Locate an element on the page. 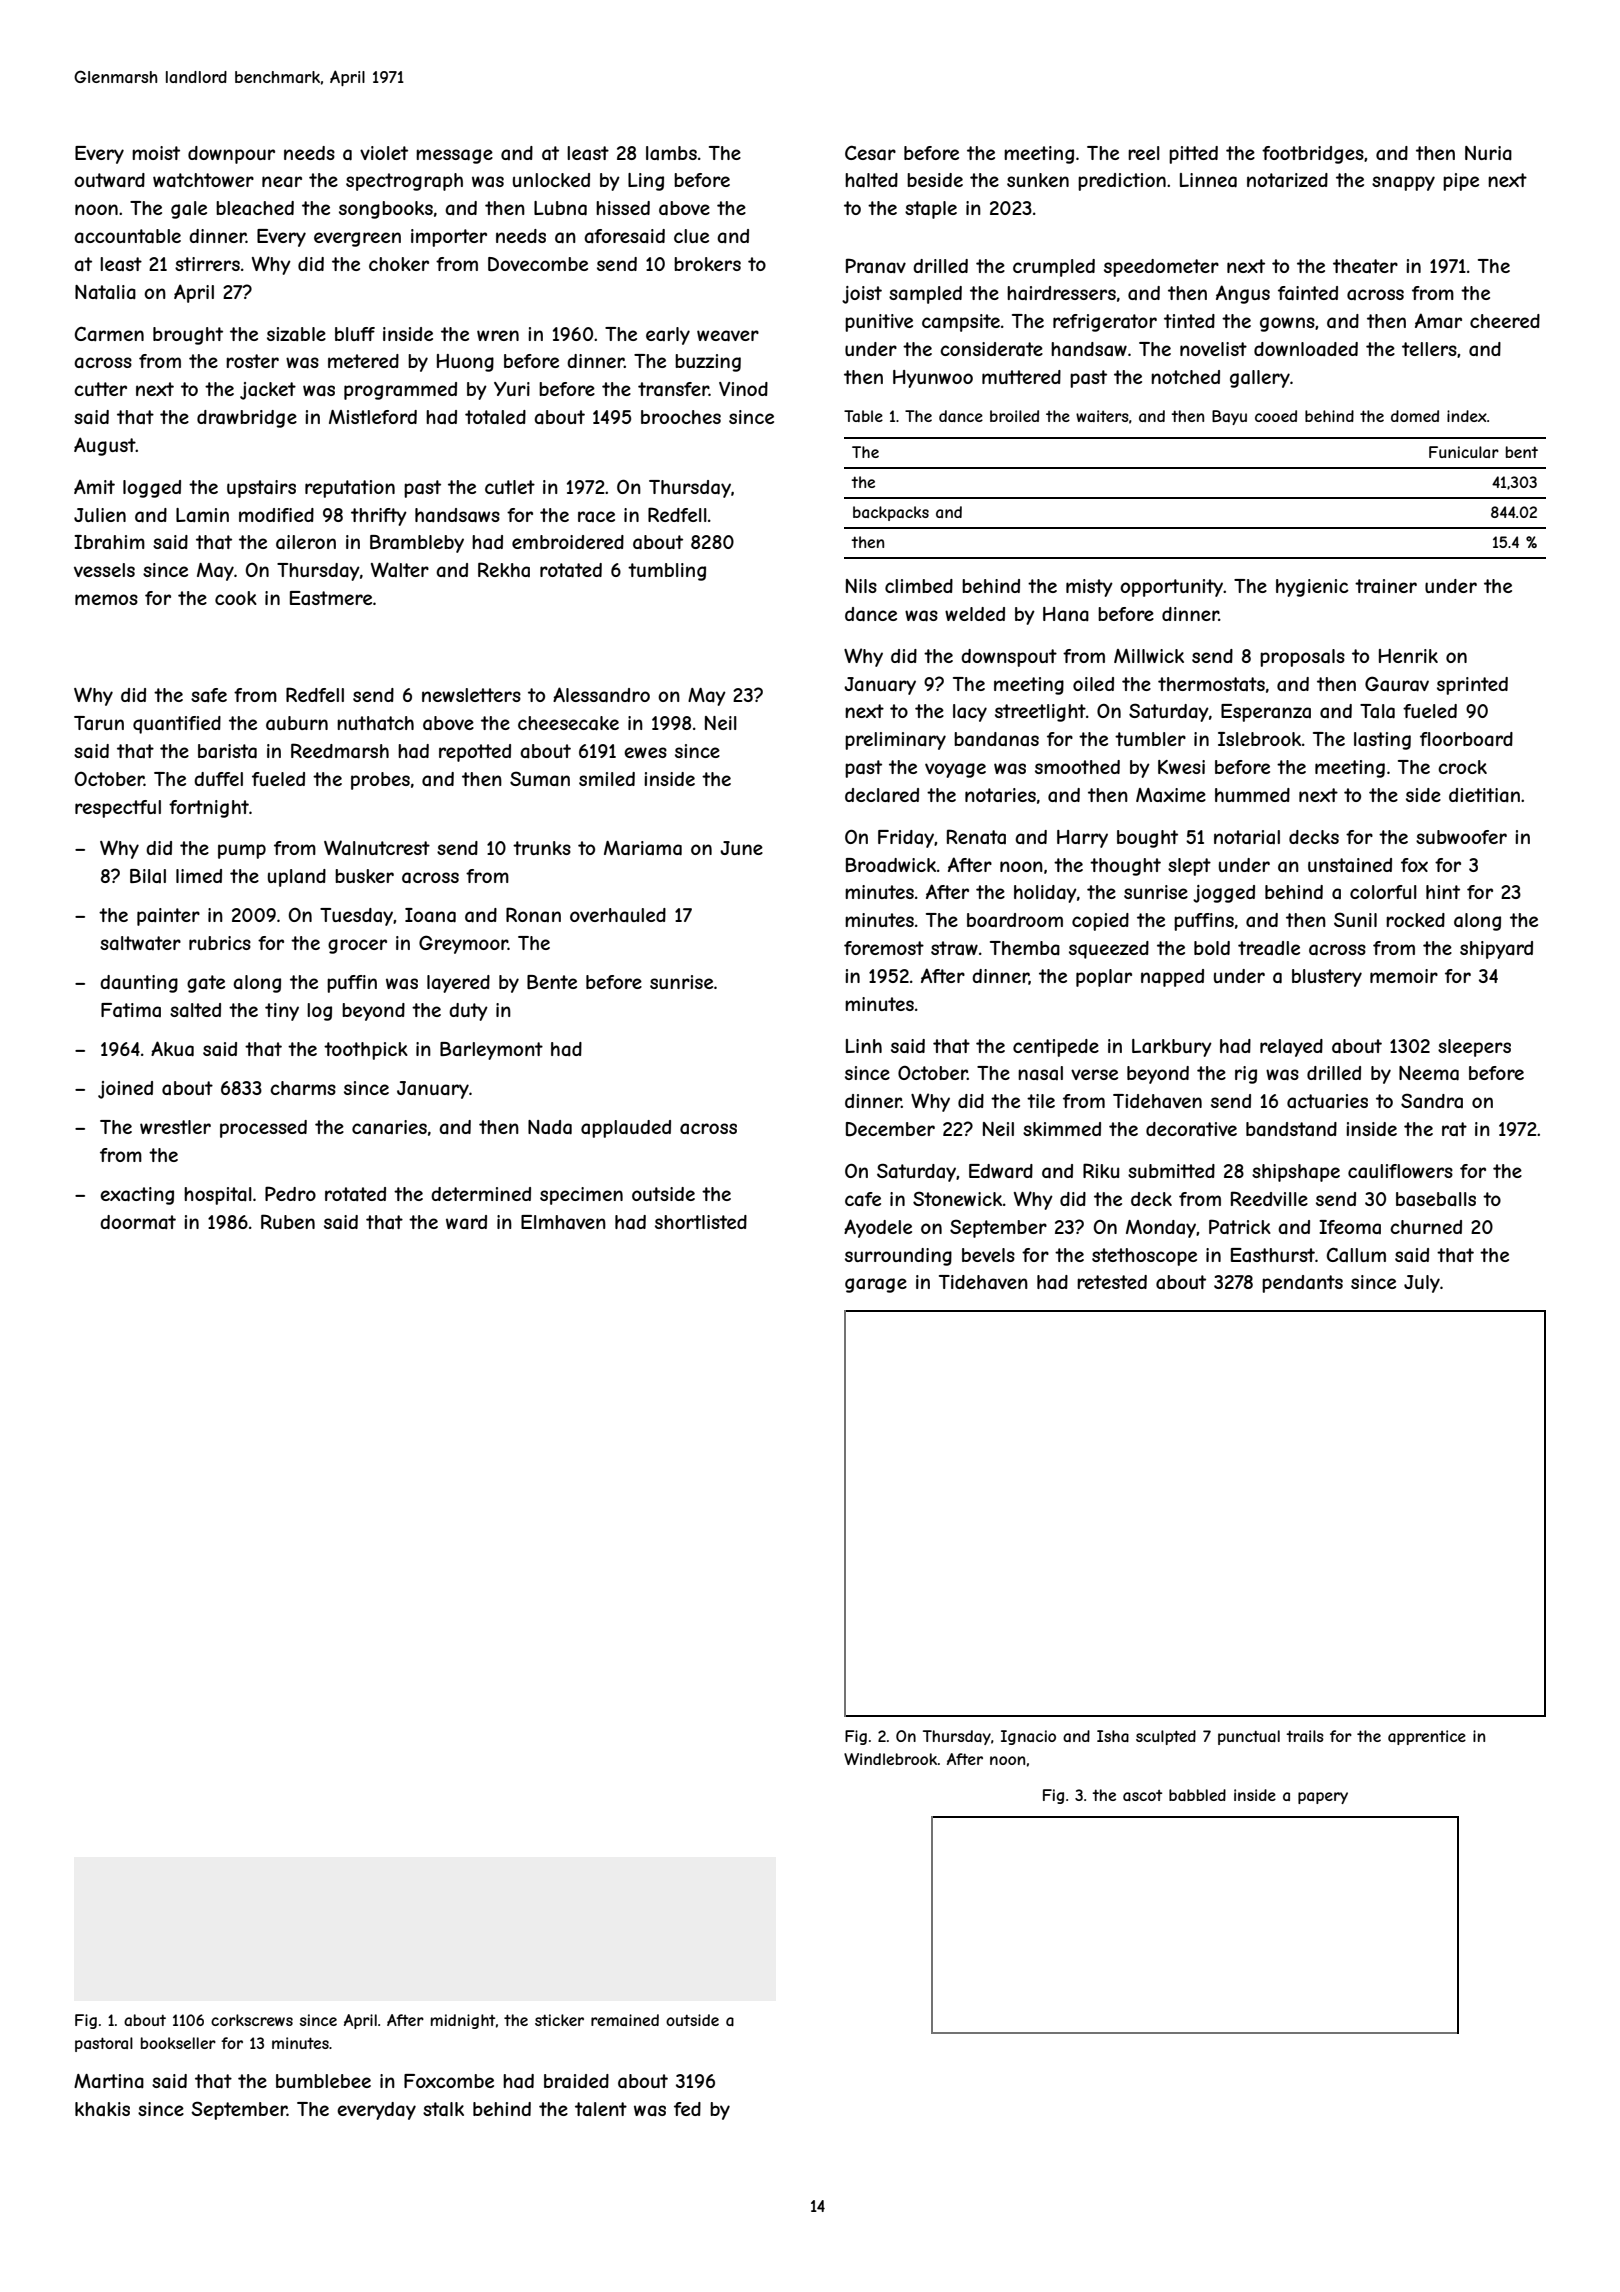 The image size is (1620, 2292). climbed is located at coordinates (919, 586).
